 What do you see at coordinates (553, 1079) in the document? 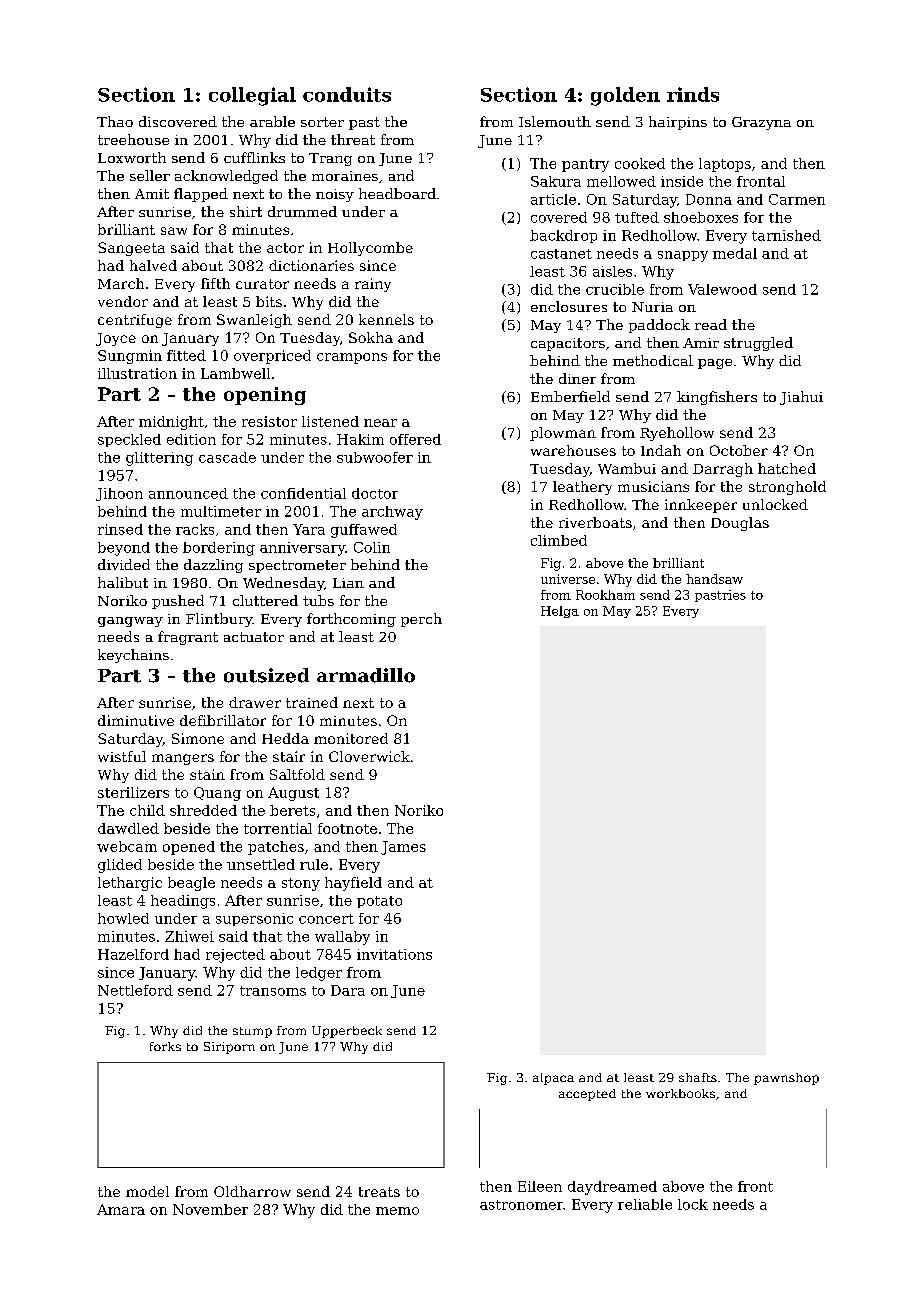
I see `alpaca` at bounding box center [553, 1079].
